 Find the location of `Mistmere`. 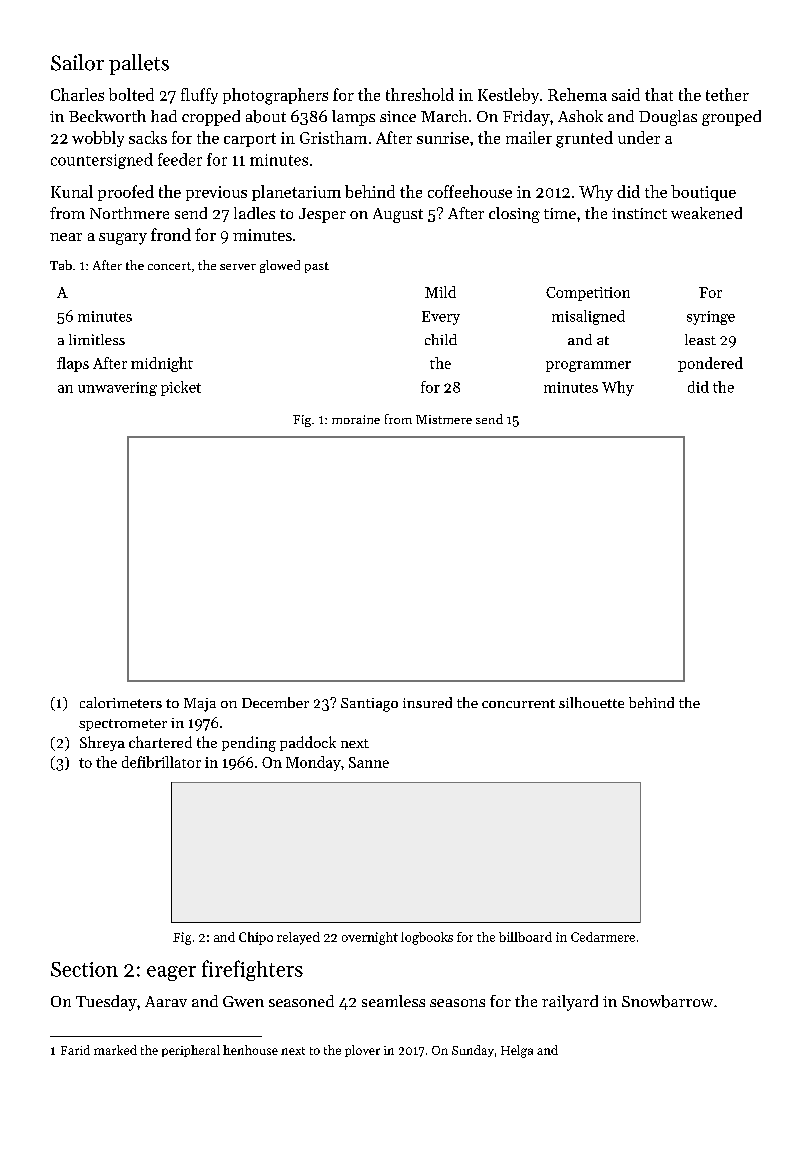

Mistmere is located at coordinates (444, 419).
